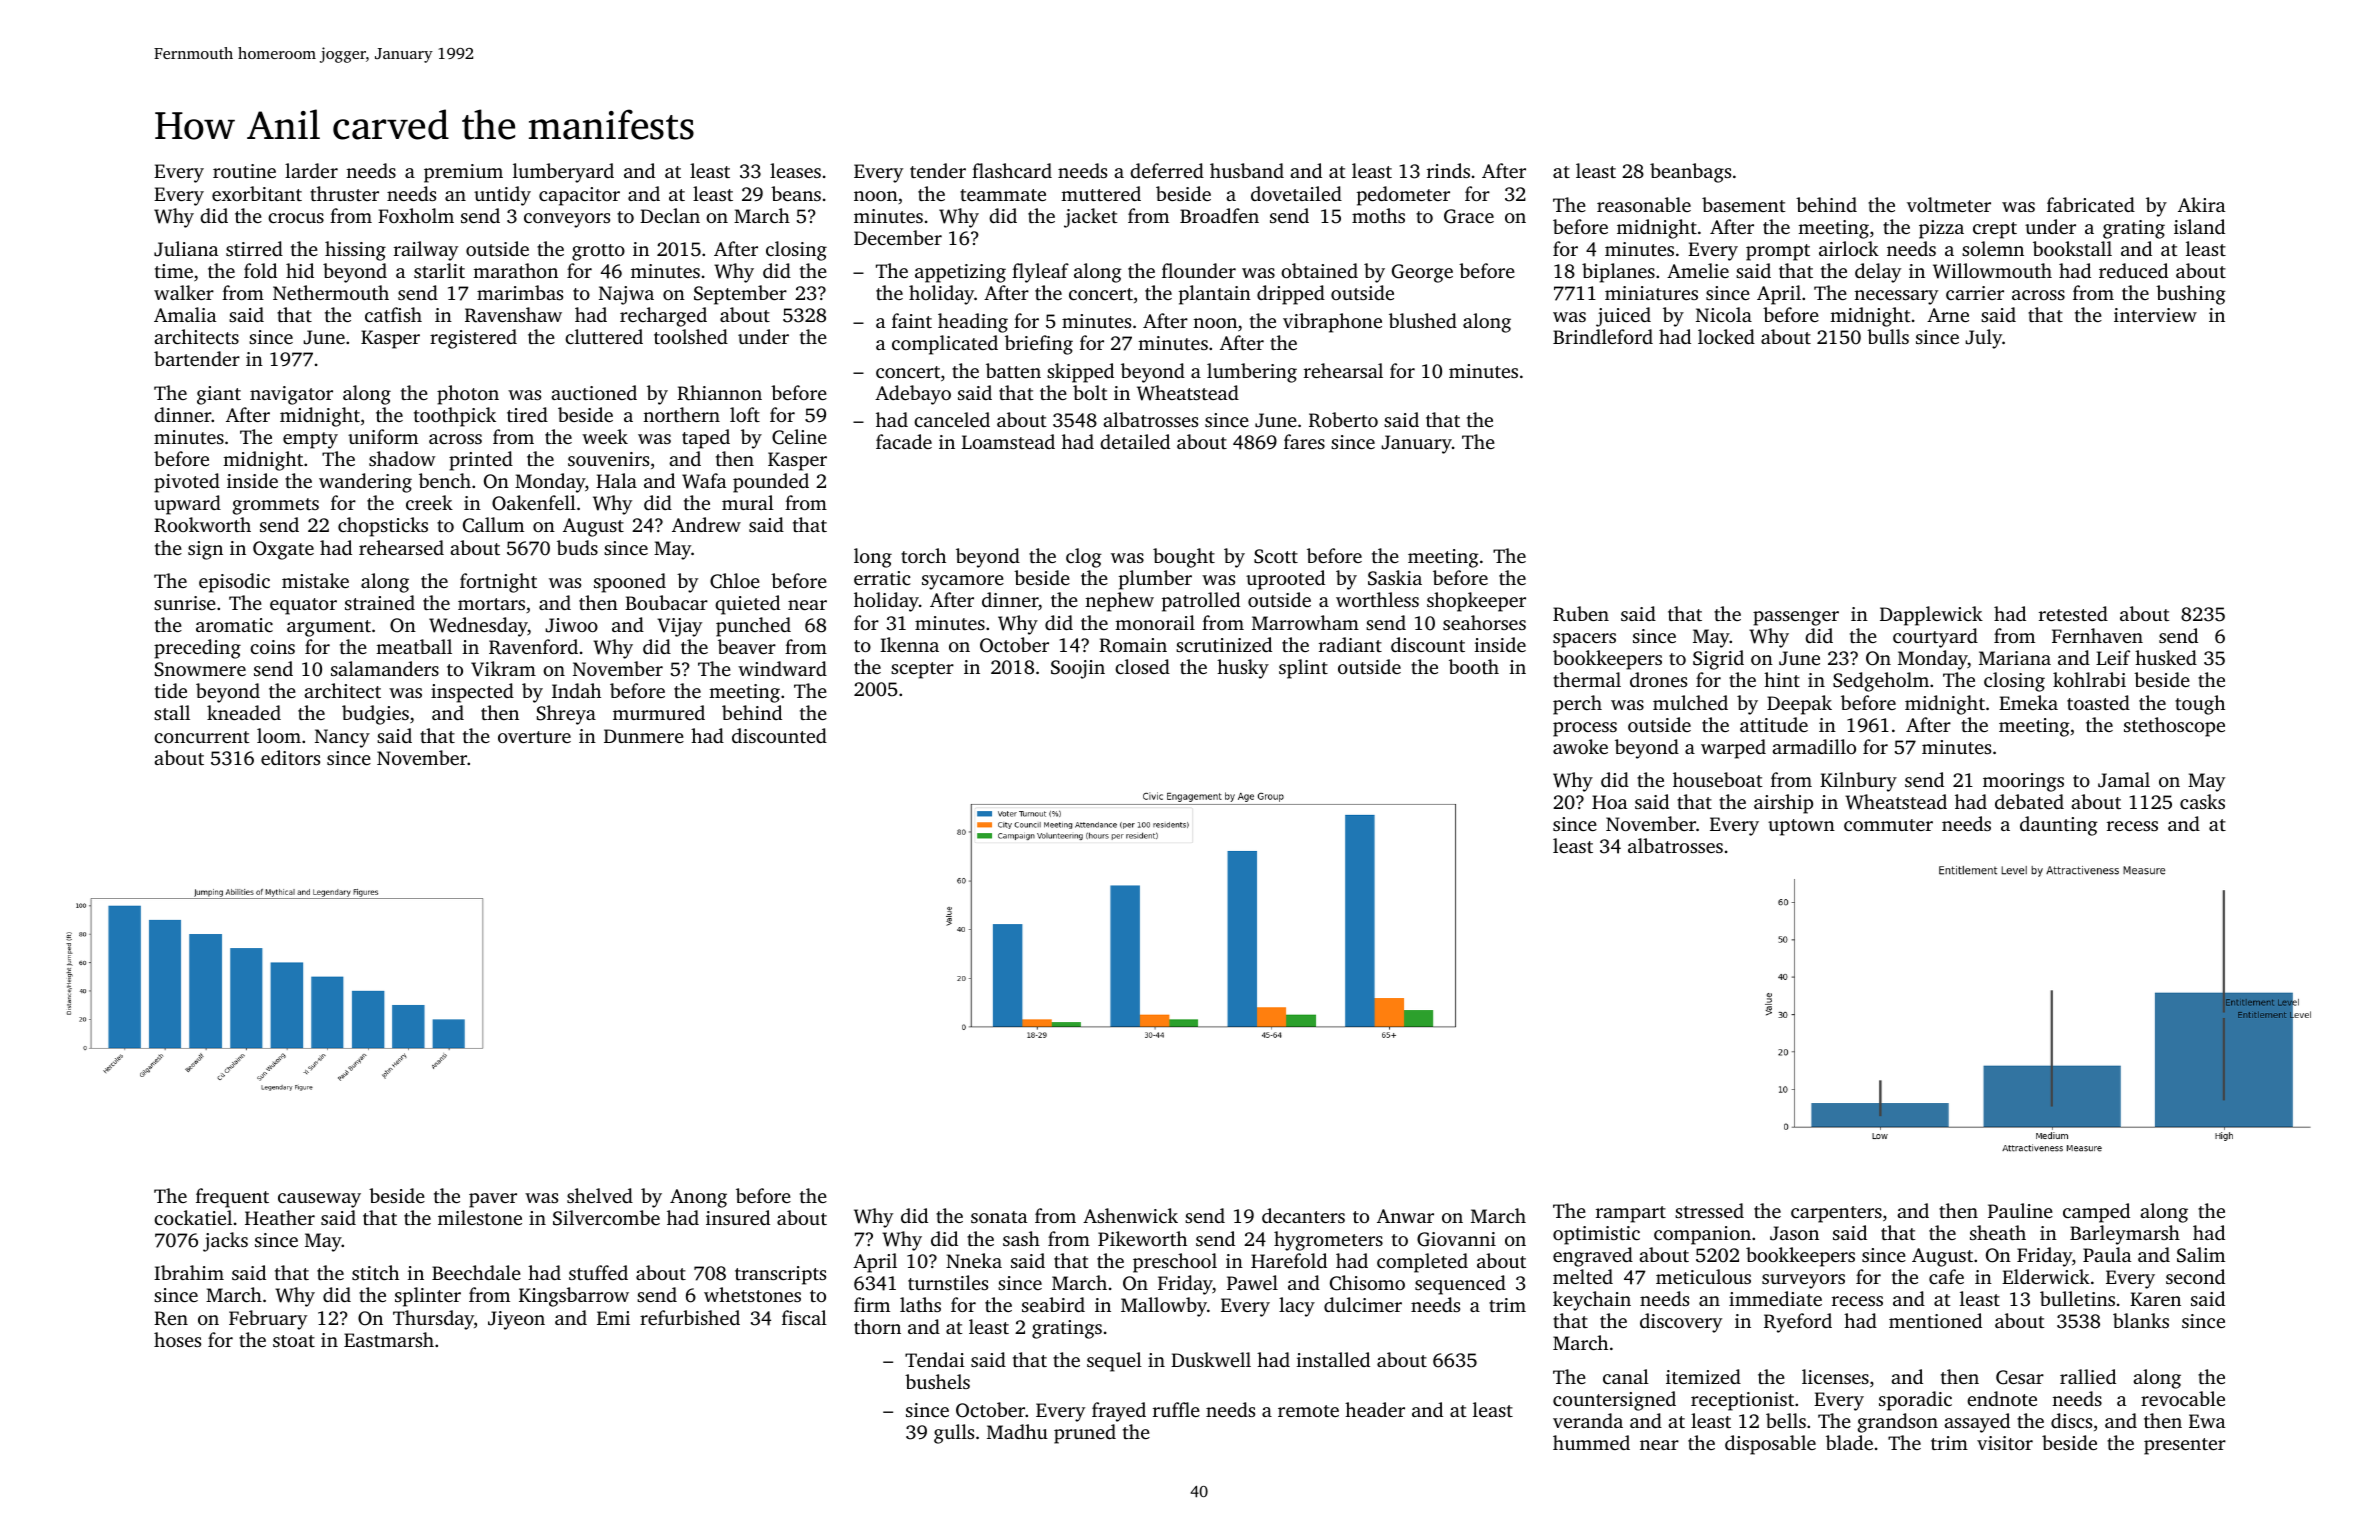  What do you see at coordinates (2073, 613) in the page?
I see `retested` at bounding box center [2073, 613].
